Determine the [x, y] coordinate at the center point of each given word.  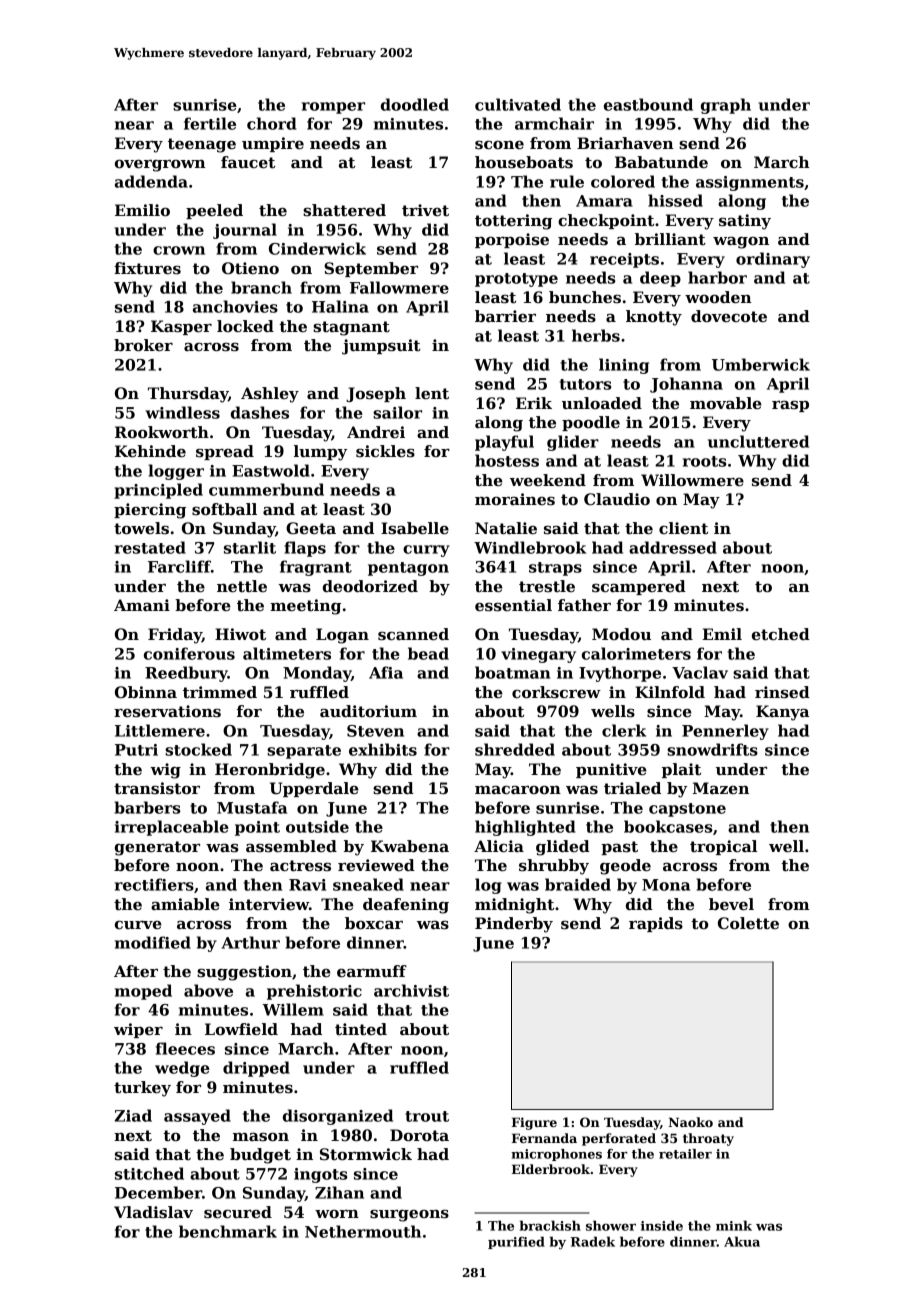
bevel [731, 904]
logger [176, 472]
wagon [741, 242]
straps [555, 569]
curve [138, 925]
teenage [202, 145]
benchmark [228, 1231]
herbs [596, 335]
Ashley [270, 395]
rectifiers [154, 884]
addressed [673, 547]
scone [499, 145]
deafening [406, 906]
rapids [656, 924]
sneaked [368, 884]
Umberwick [761, 364]
